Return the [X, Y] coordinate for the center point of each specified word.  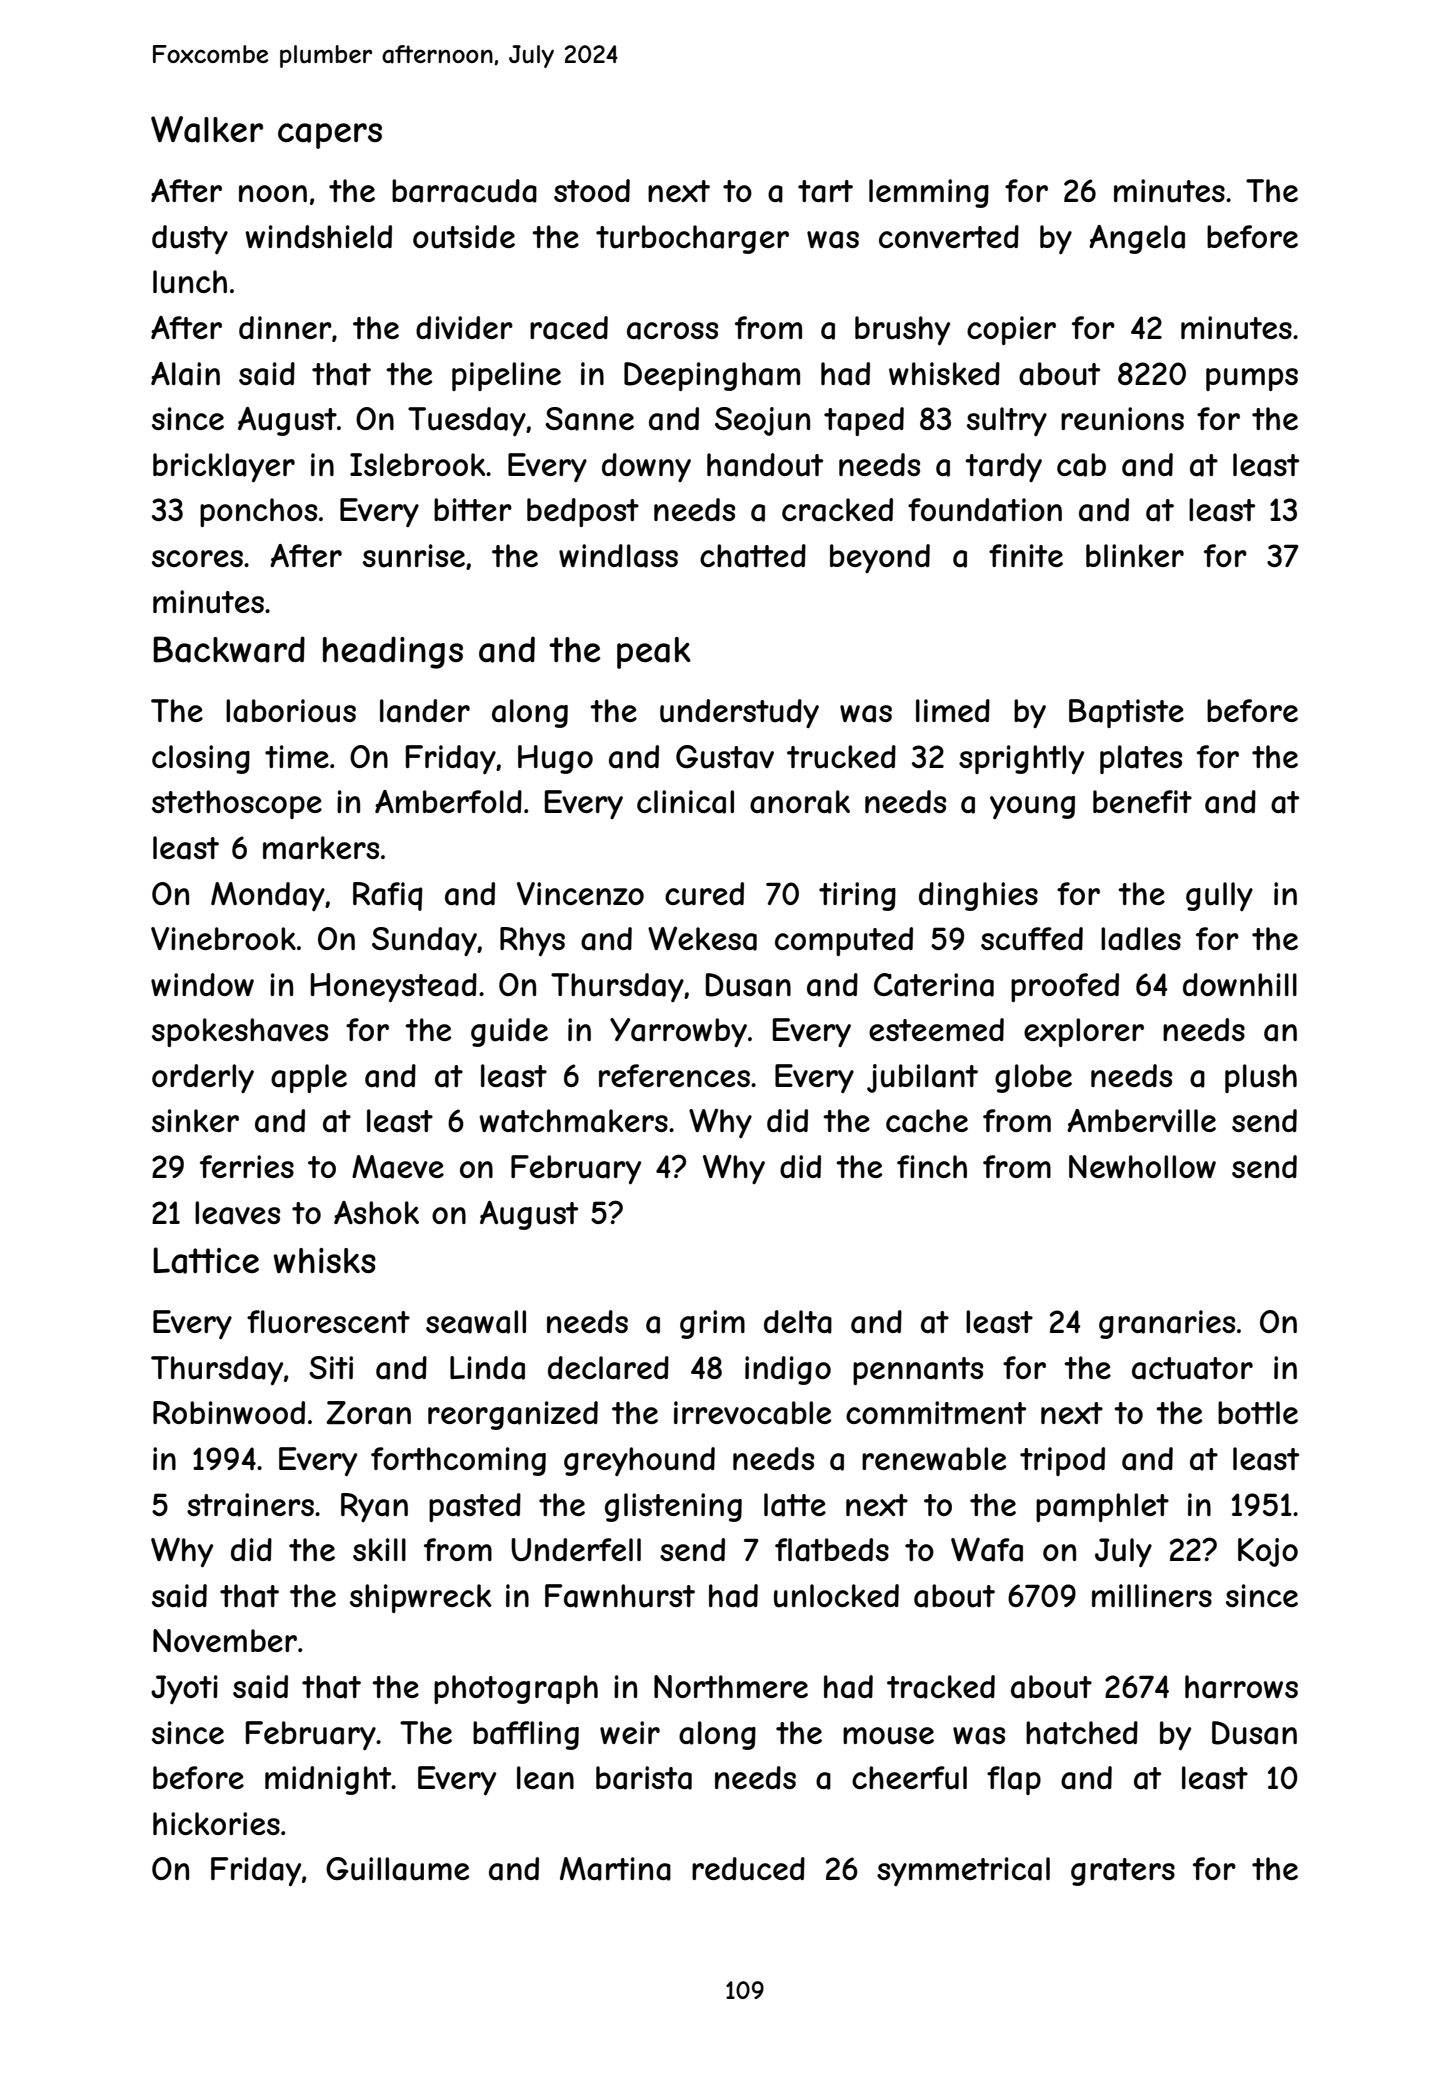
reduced [748, 1869]
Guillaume [397, 1869]
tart [825, 191]
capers [330, 136]
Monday [268, 896]
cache [927, 1121]
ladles [1141, 939]
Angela [1137, 239]
